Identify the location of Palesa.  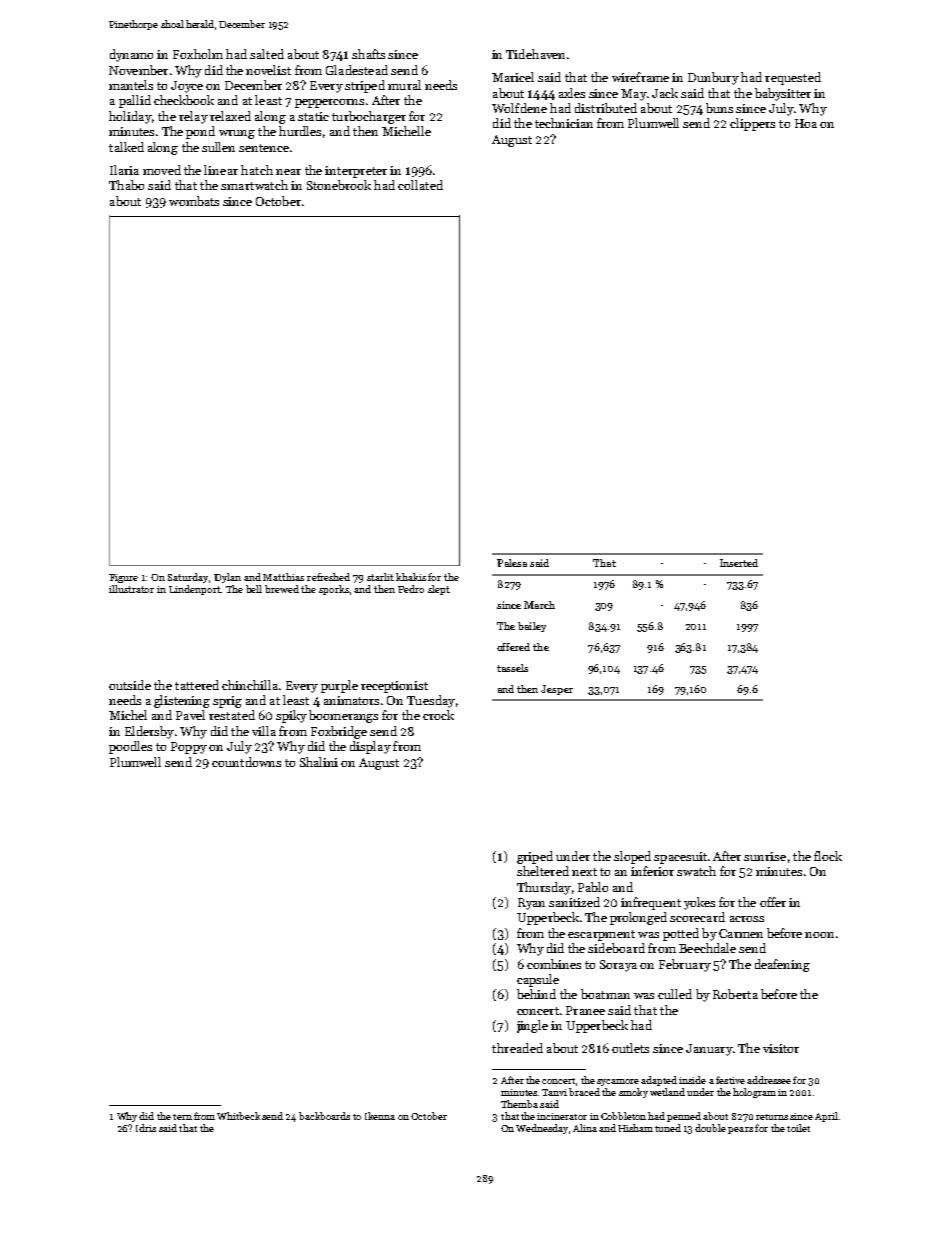
(512, 563).
